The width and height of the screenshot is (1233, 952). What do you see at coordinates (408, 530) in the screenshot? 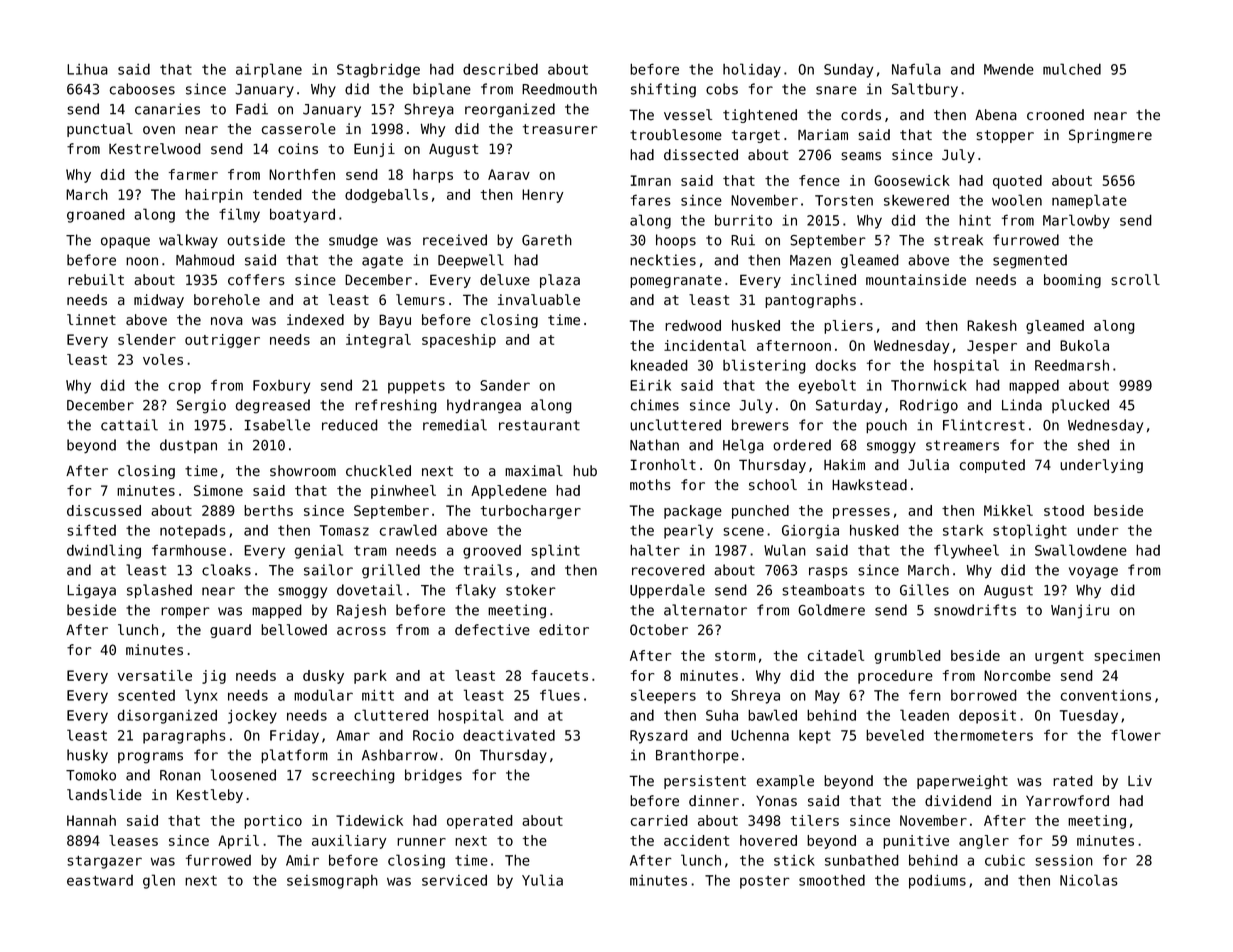
I see `crawled` at bounding box center [408, 530].
